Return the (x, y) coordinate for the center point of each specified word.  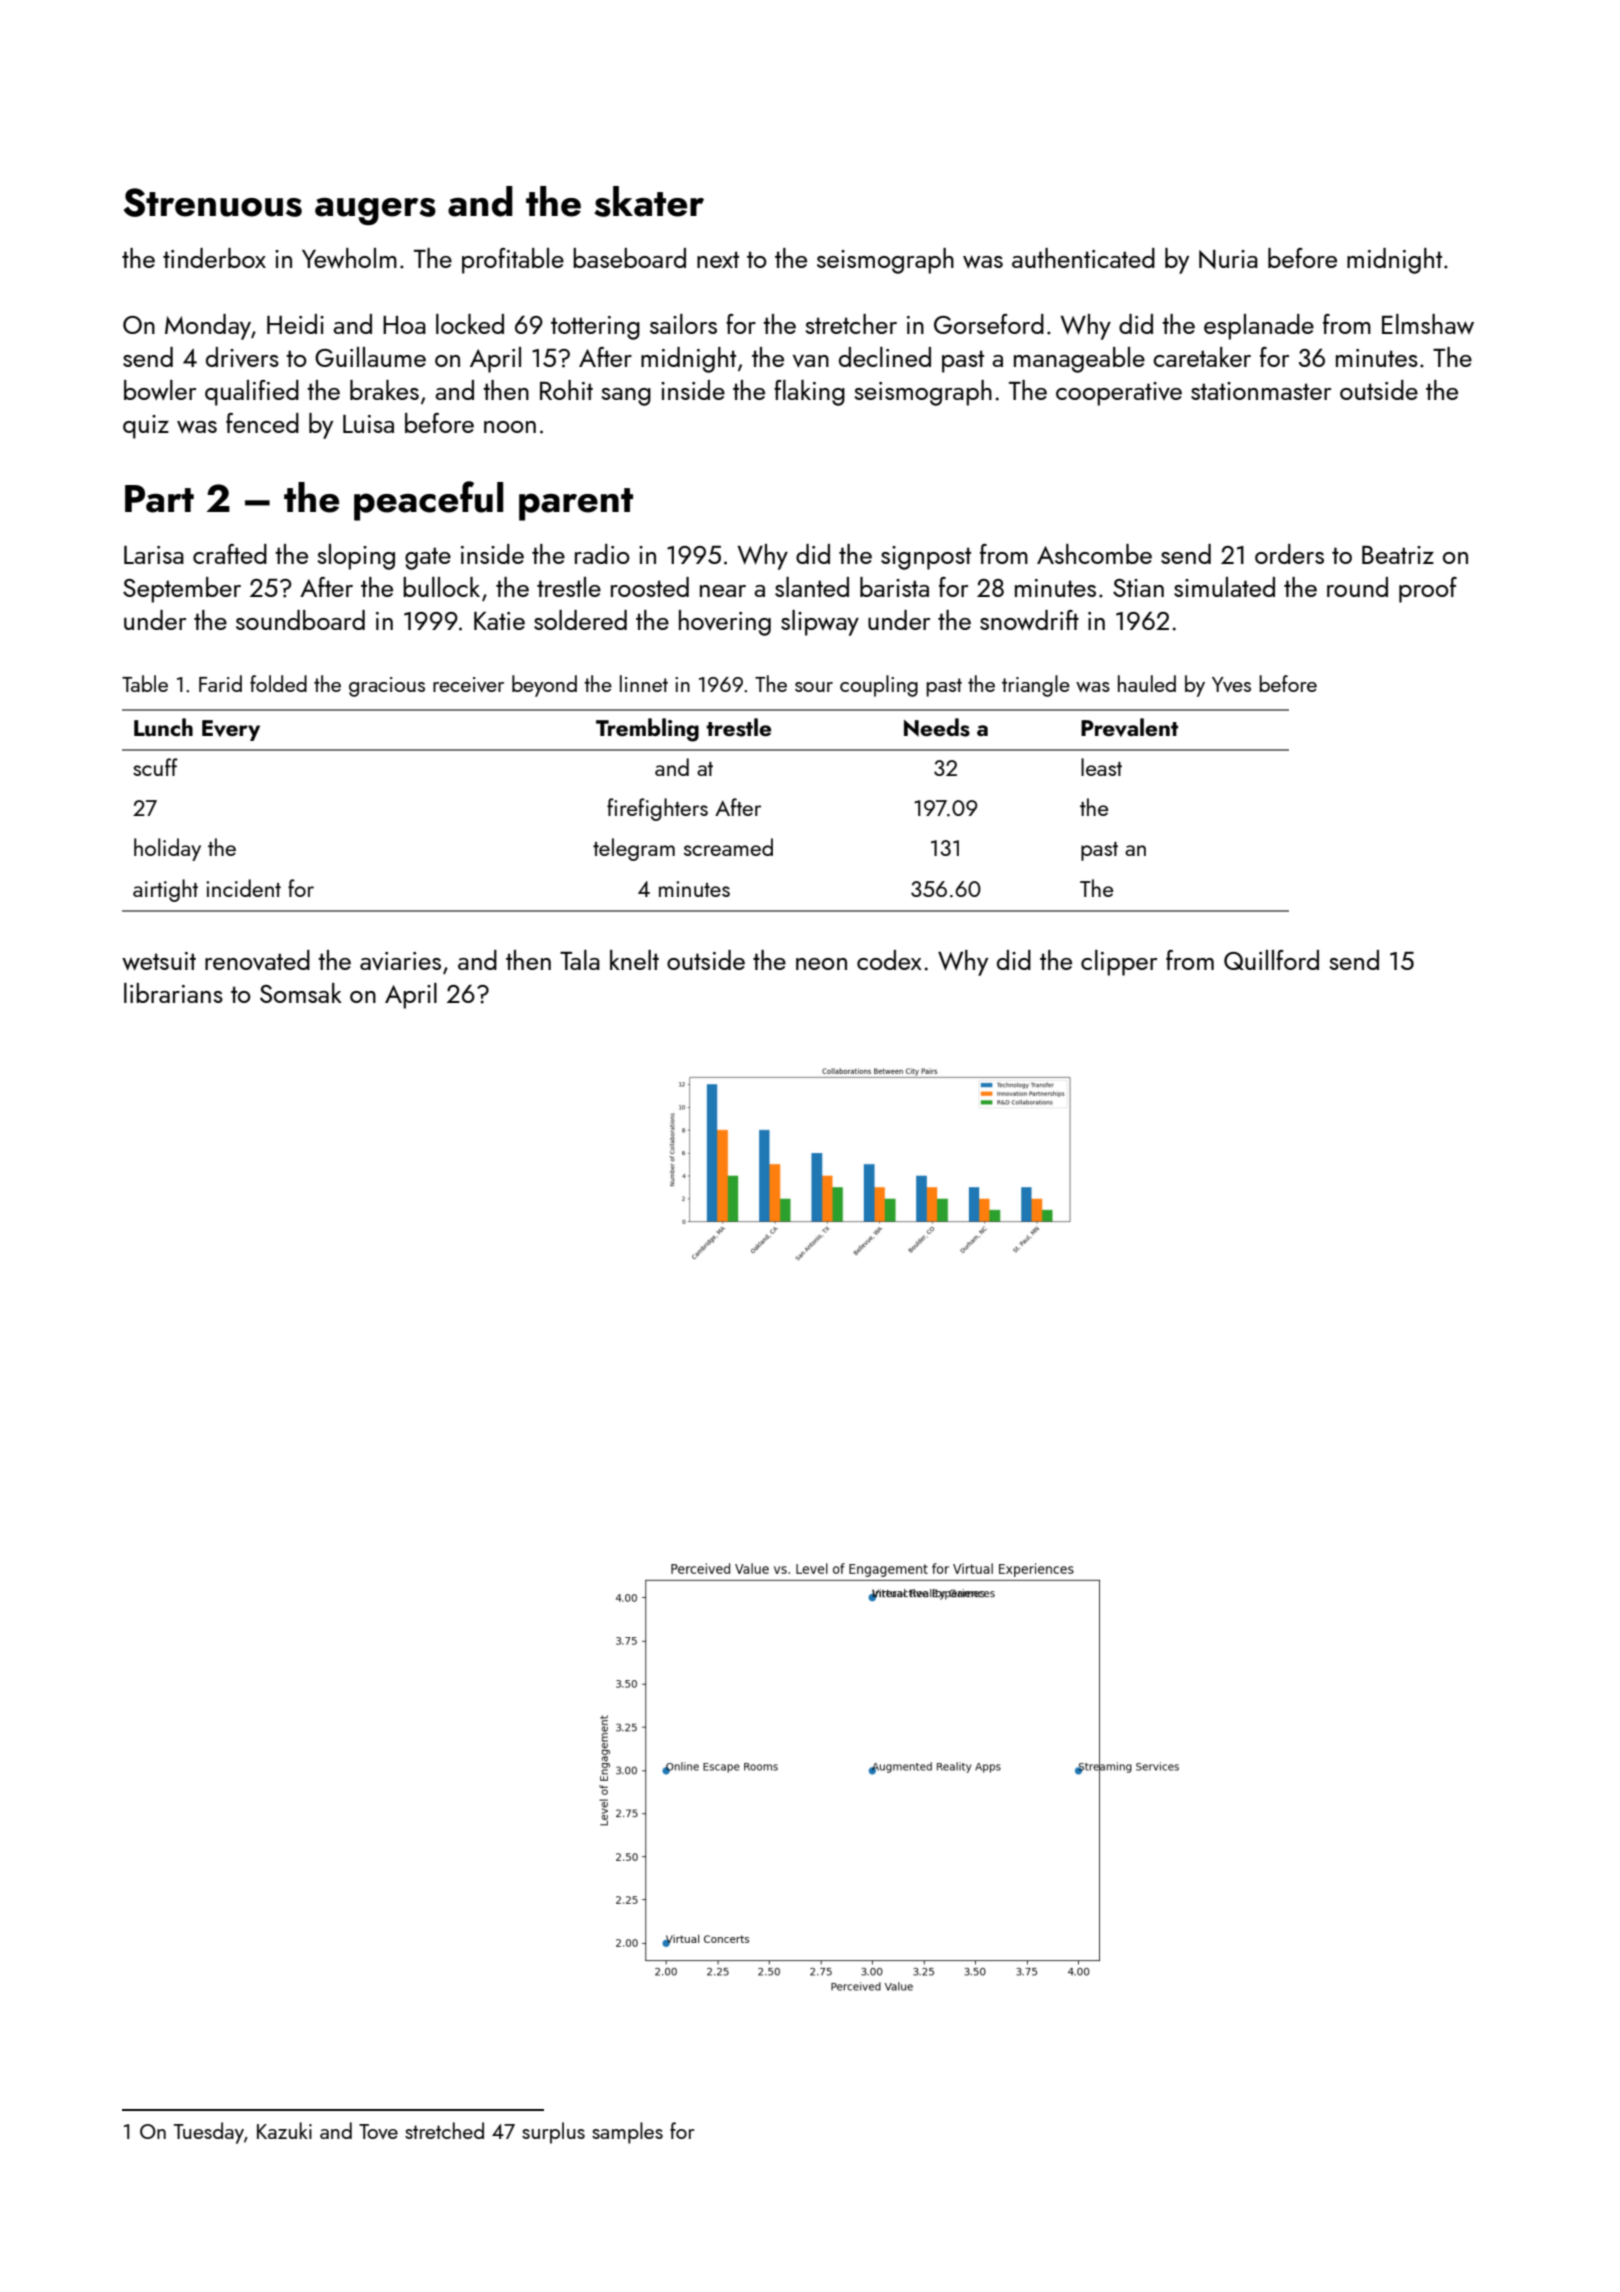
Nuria (1228, 259)
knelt (634, 960)
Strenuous (213, 202)
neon (821, 964)
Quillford (1271, 960)
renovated (257, 960)
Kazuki (284, 2130)
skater (649, 201)
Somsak (301, 993)
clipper (1119, 963)
